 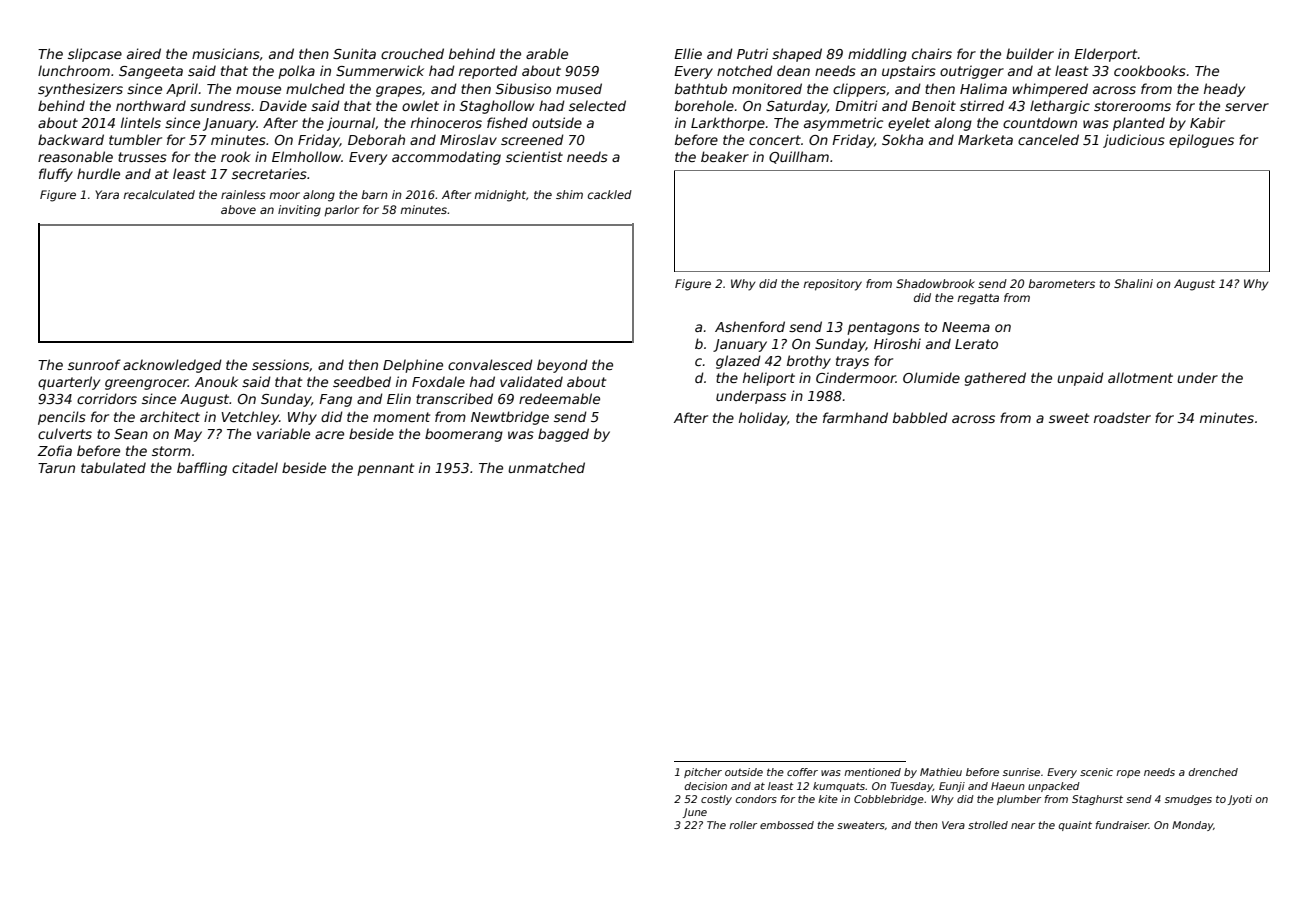 What do you see at coordinates (56, 468) in the image?
I see `Tarun` at bounding box center [56, 468].
